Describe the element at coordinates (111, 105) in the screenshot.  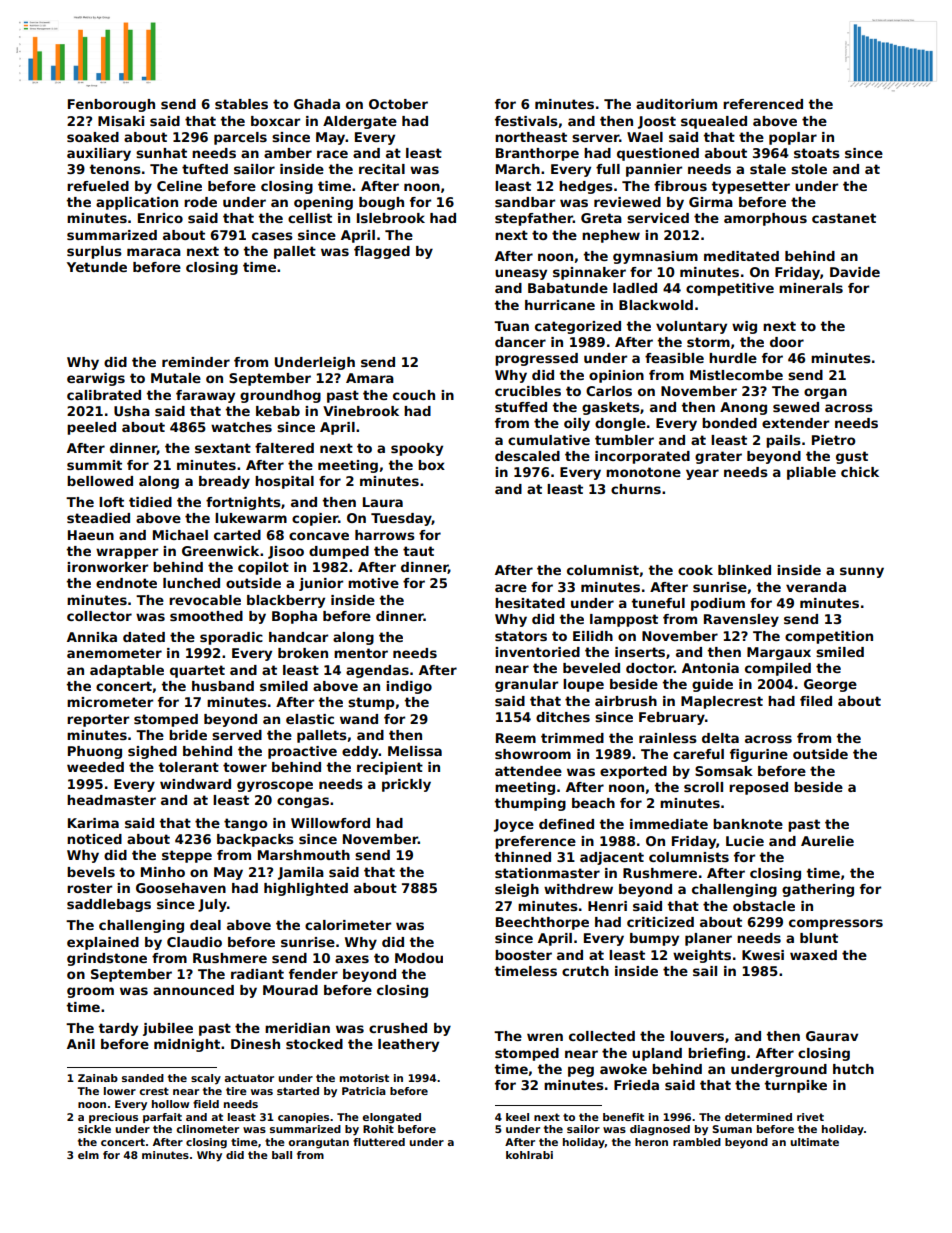
I see `Fenborough` at that location.
